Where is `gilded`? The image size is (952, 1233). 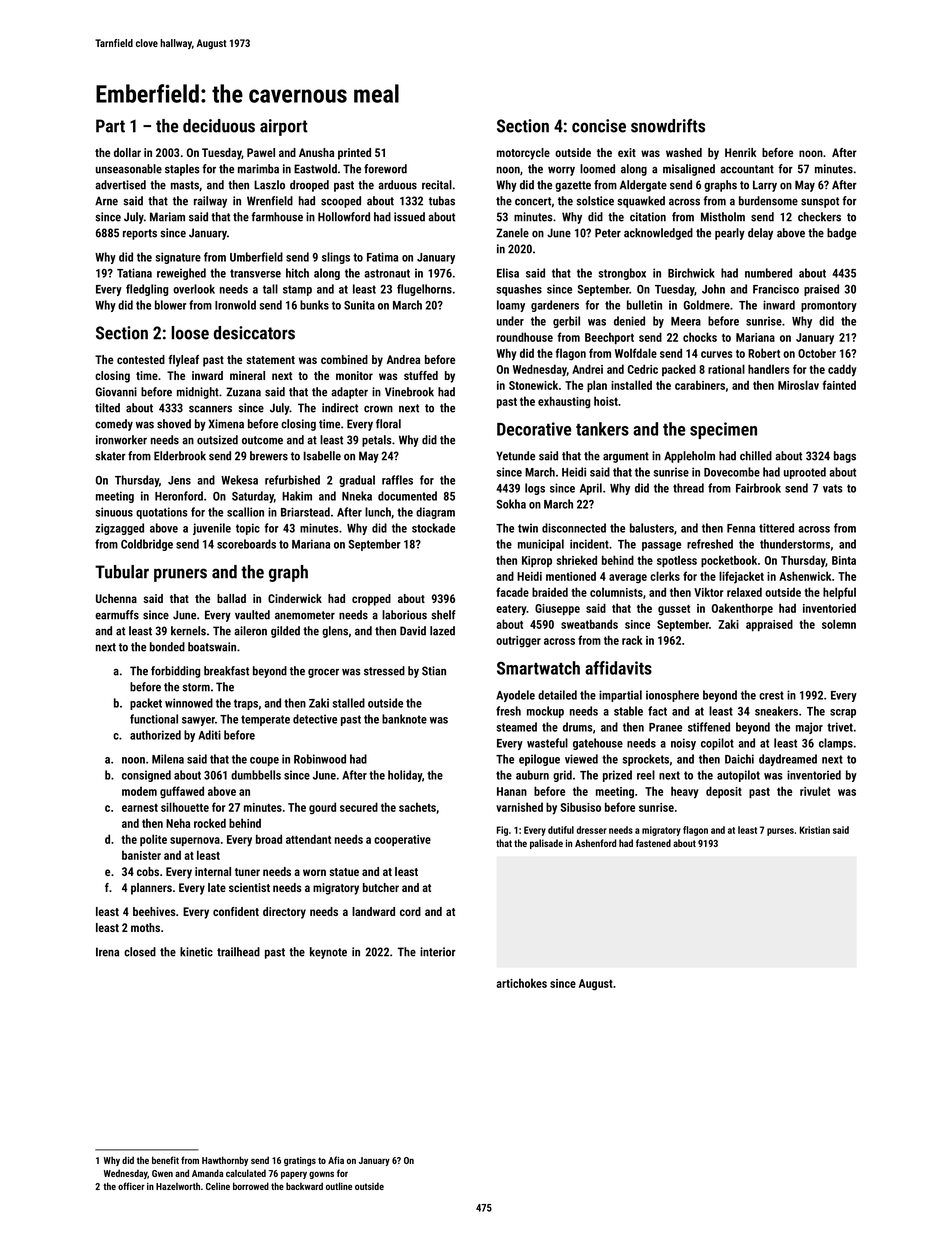 gilded is located at coordinates (285, 632).
